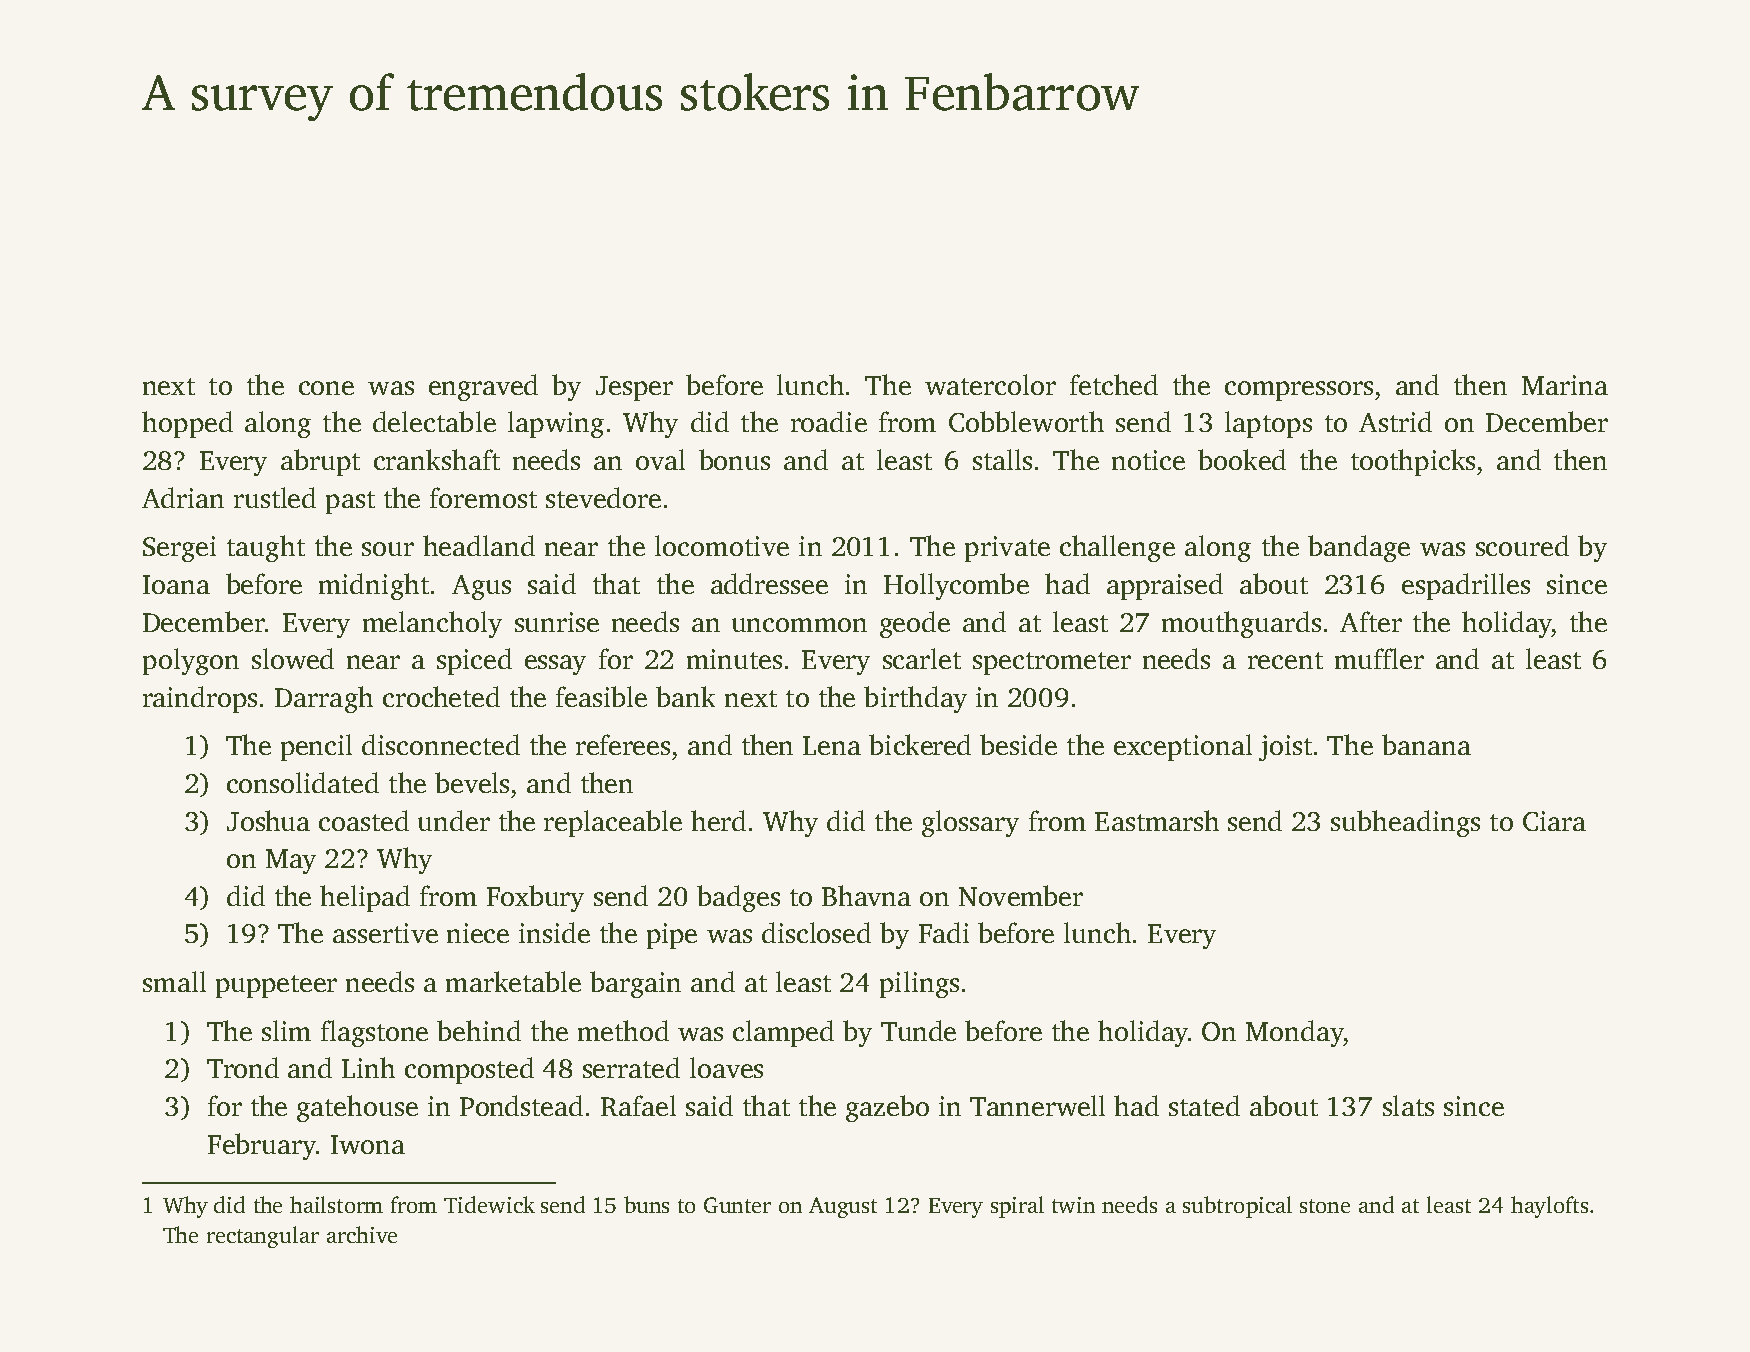 This document has width=1750, height=1352. I want to click on geode, so click(915, 624).
